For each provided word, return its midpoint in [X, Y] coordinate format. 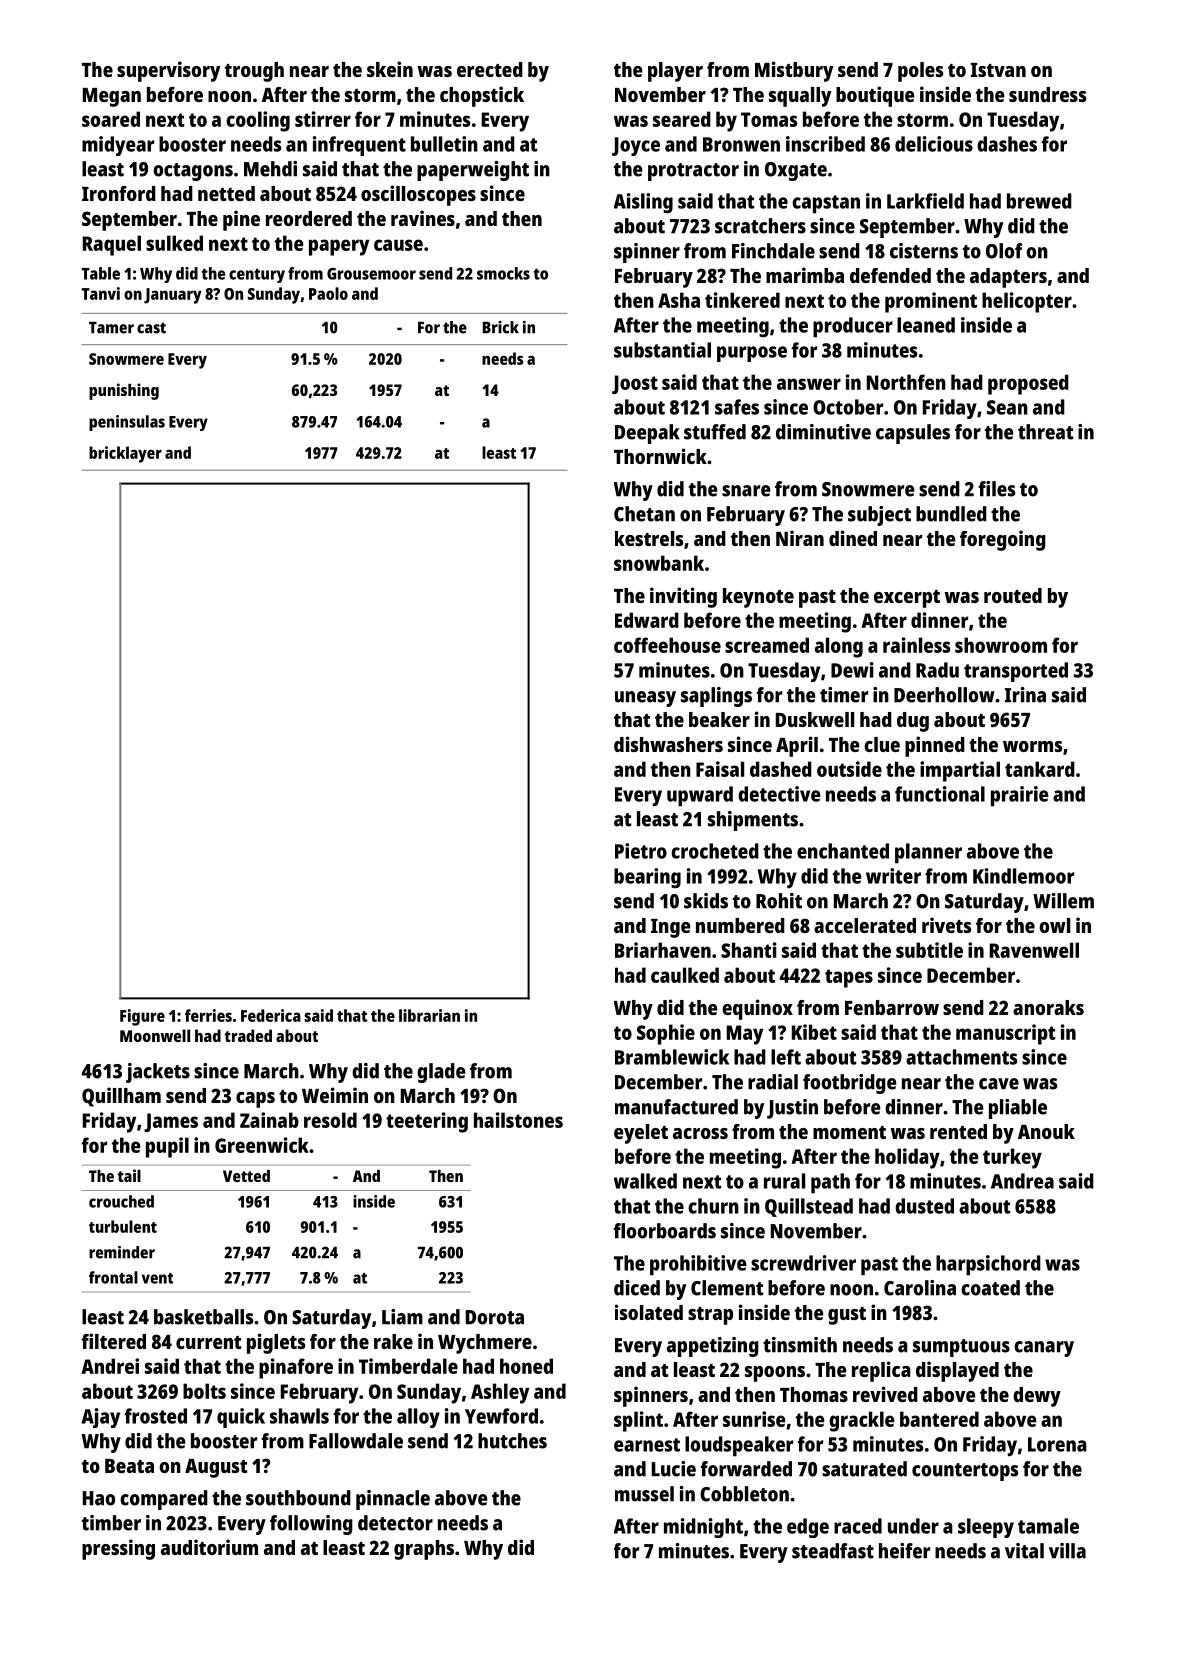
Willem [1063, 901]
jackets [158, 1073]
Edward [647, 620]
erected [490, 69]
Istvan [998, 70]
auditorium [209, 1547]
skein [390, 69]
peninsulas [127, 423]
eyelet [641, 1134]
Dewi [852, 670]
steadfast [833, 1551]
